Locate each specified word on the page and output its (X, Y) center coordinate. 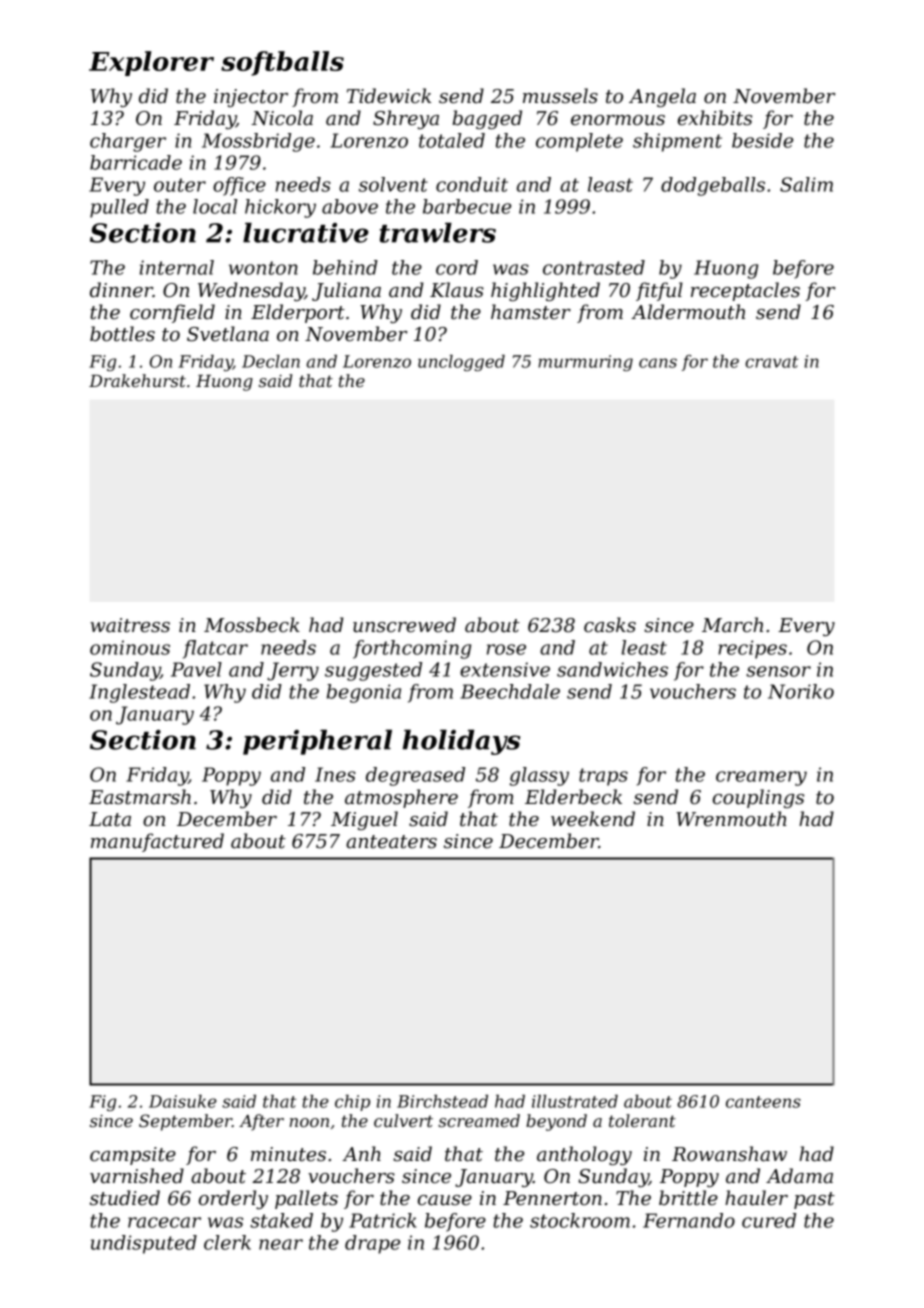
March (732, 625)
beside (762, 140)
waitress (130, 625)
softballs (282, 63)
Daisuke (183, 1101)
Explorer (151, 63)
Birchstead (442, 1101)
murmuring (585, 363)
